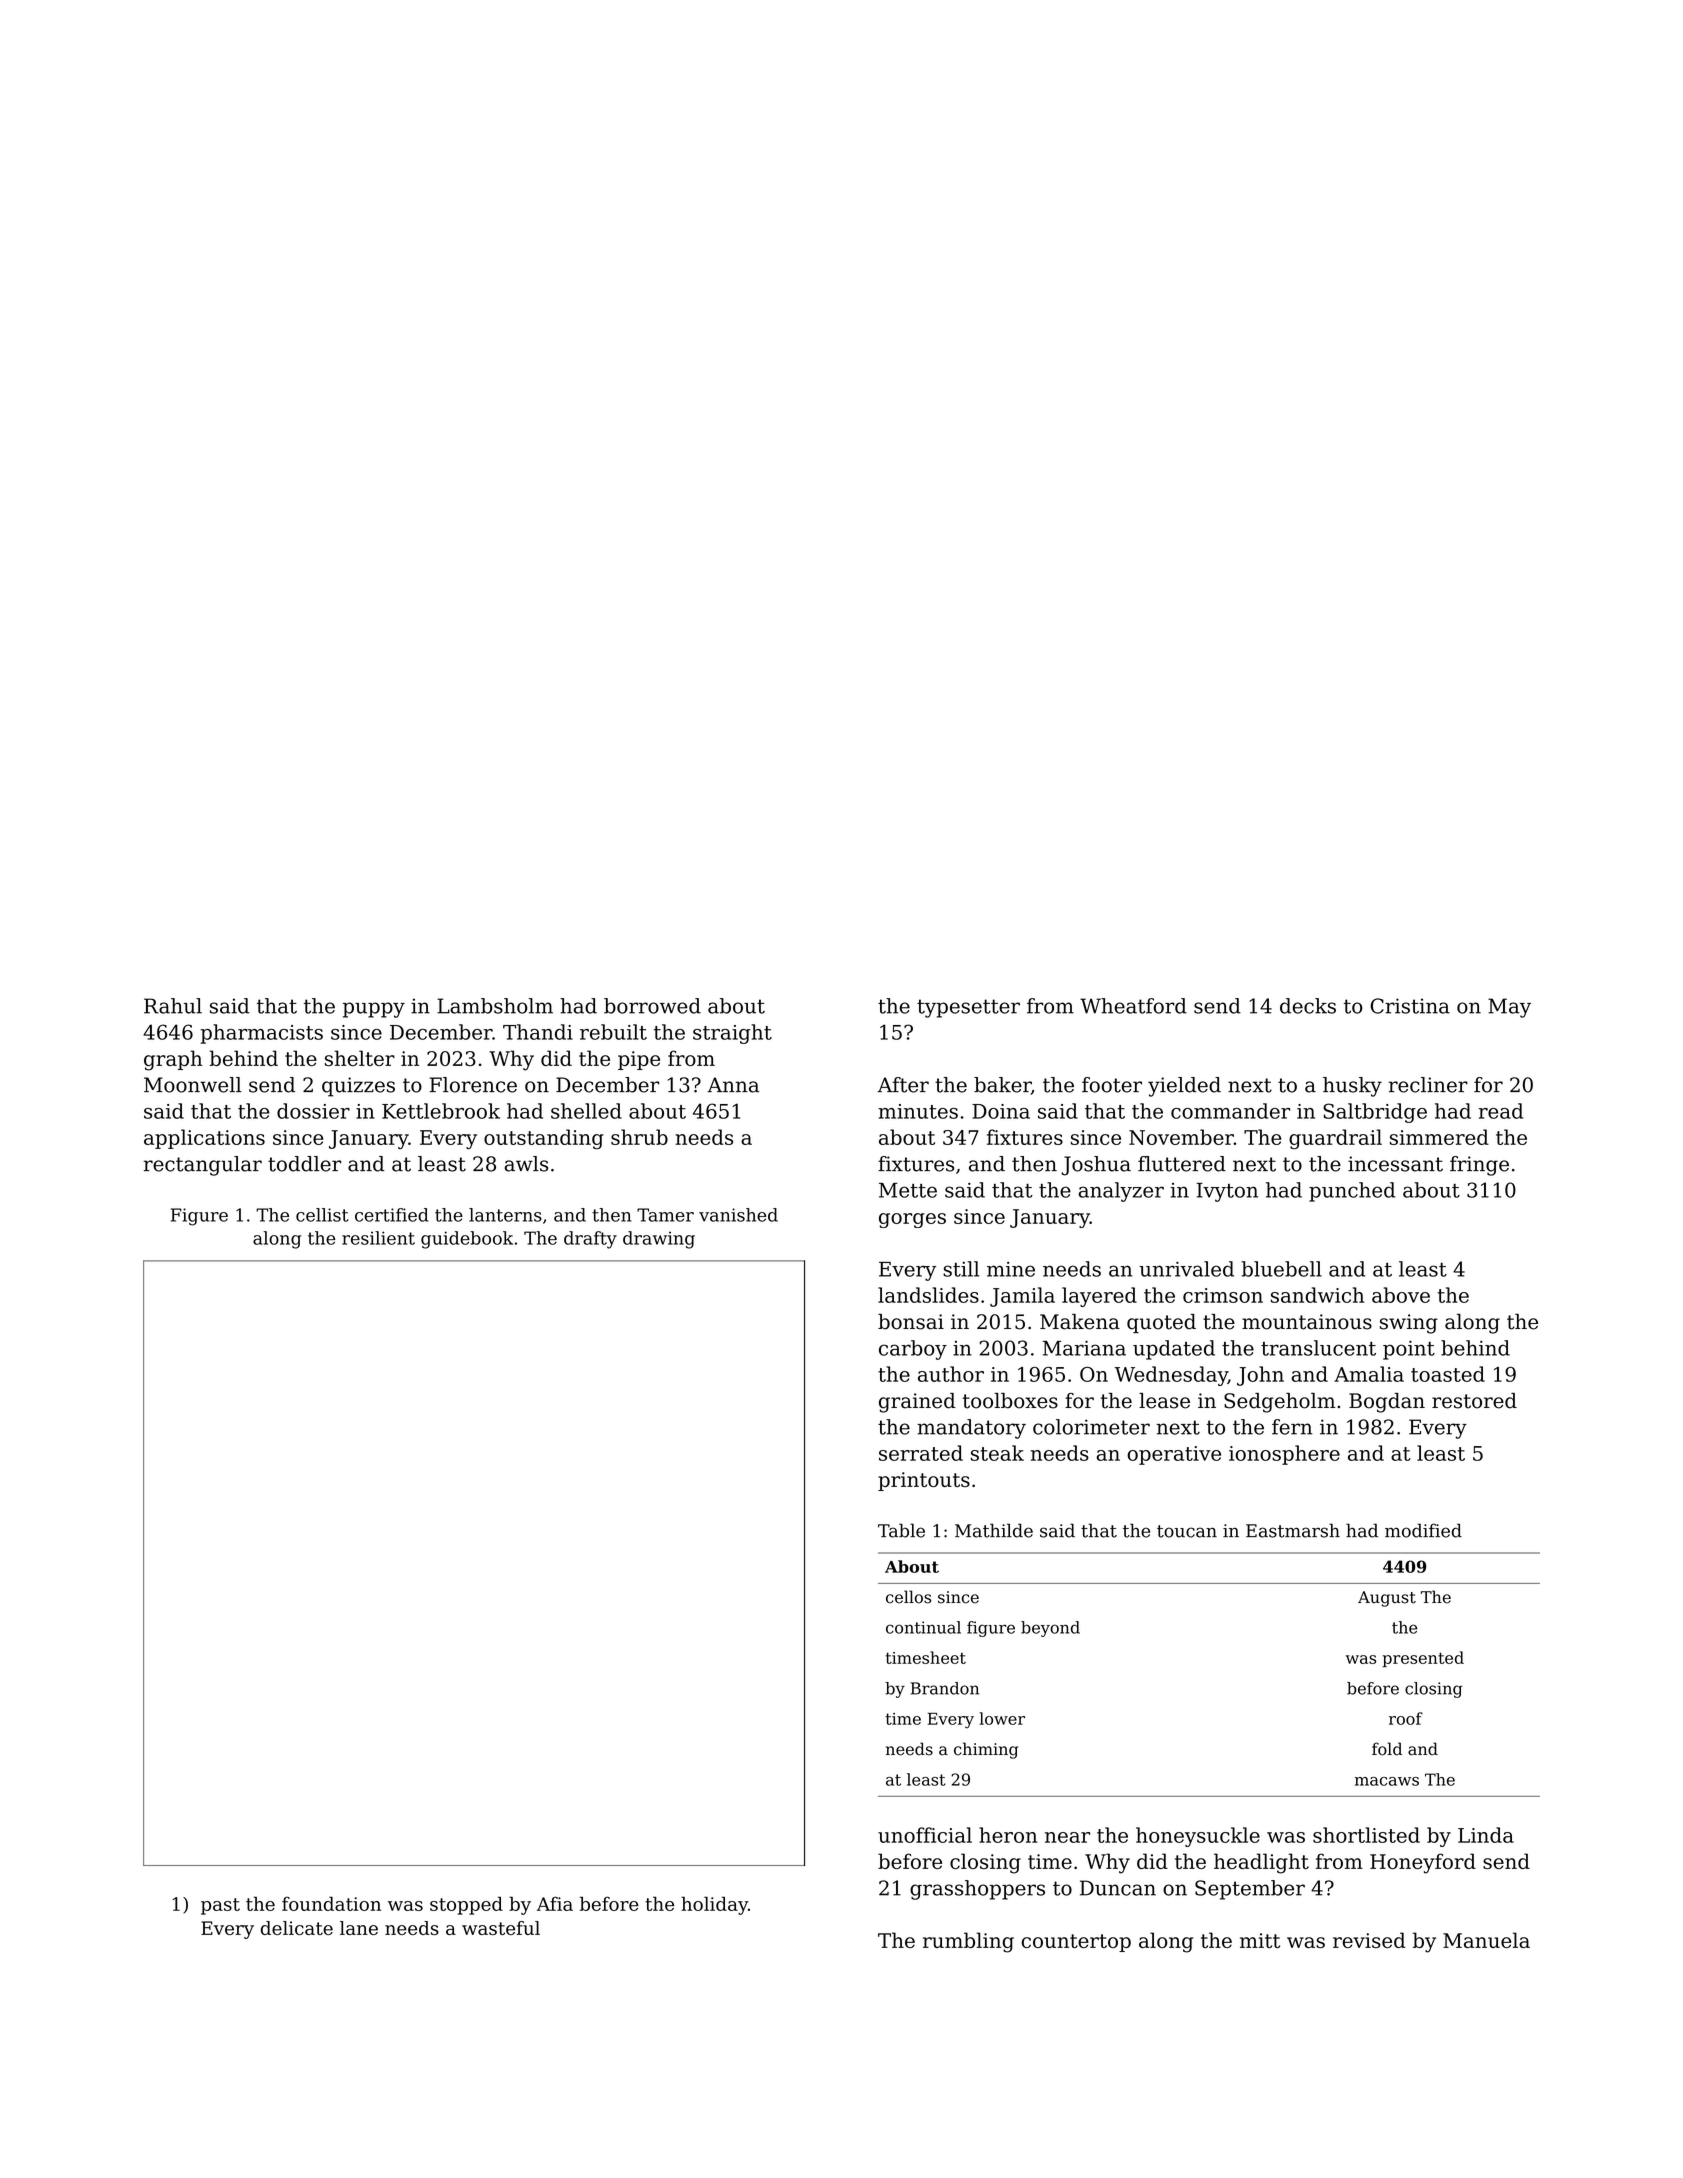 The image size is (1683, 2178). I want to click on drawing, so click(659, 1240).
